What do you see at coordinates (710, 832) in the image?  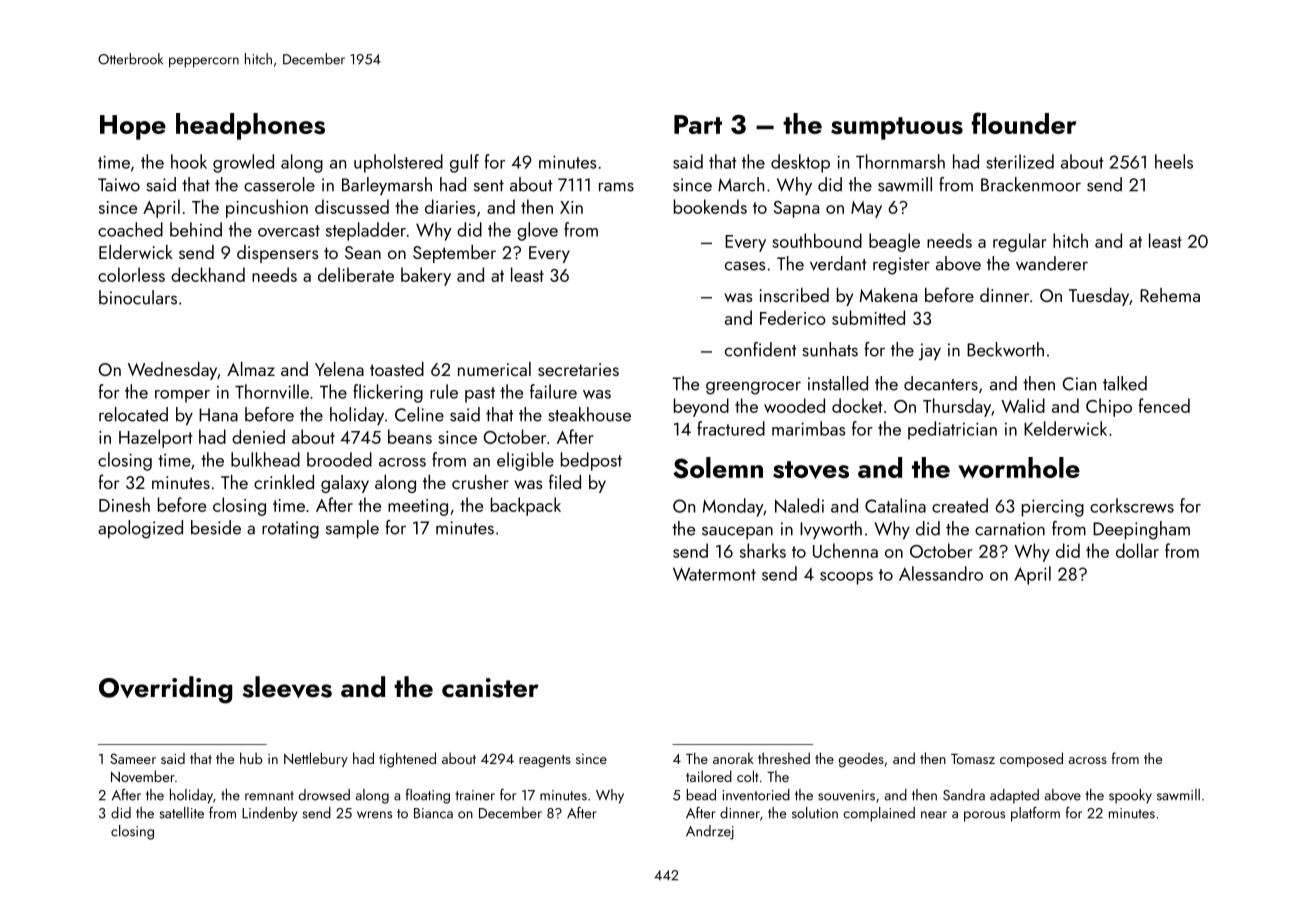 I see `Andrzej` at bounding box center [710, 832].
